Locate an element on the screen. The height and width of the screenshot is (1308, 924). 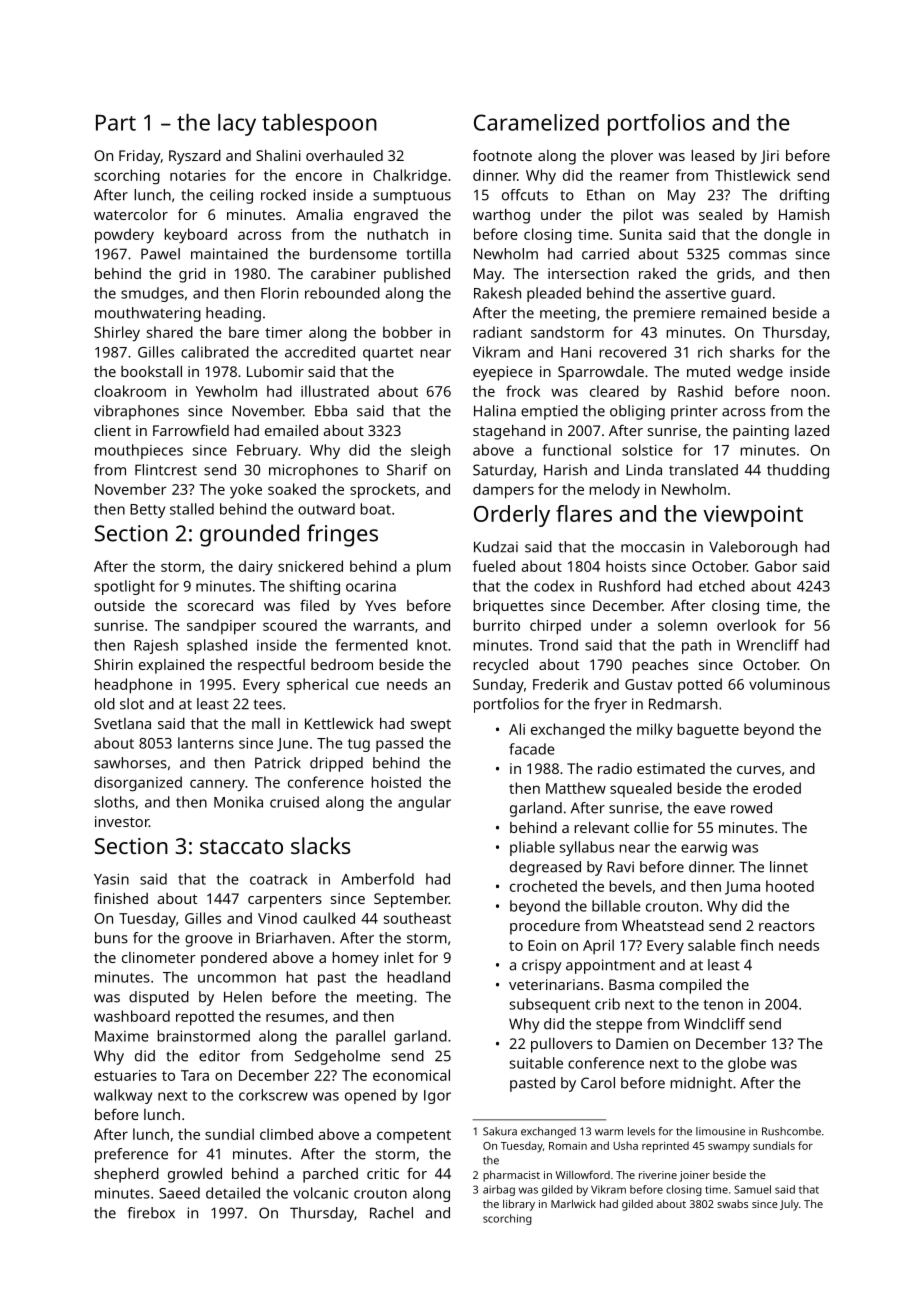
cloakroom is located at coordinates (130, 391).
